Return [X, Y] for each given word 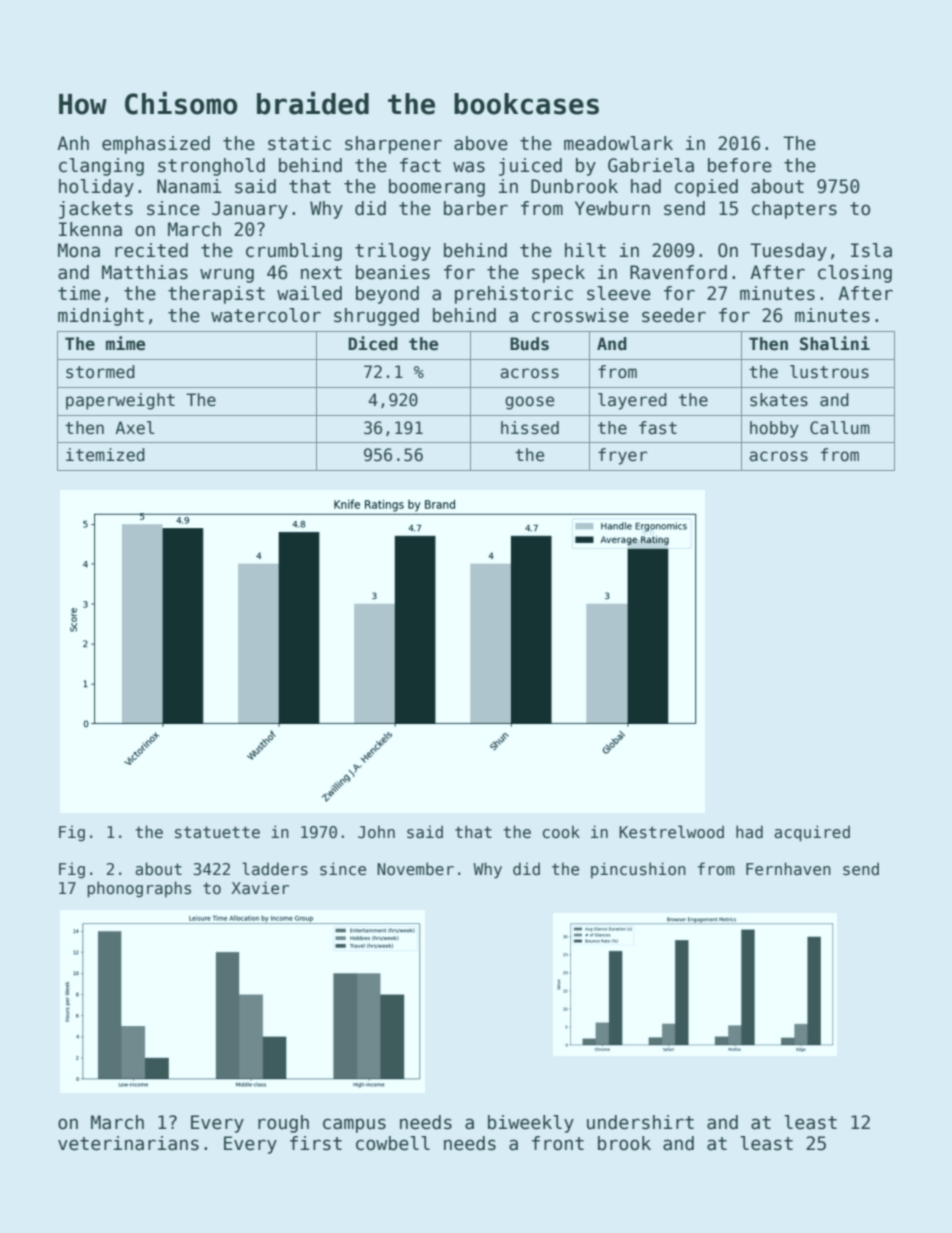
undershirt [640, 1122]
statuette [217, 832]
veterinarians [128, 1143]
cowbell [393, 1143]
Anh [73, 143]
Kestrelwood [671, 832]
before [740, 165]
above [481, 143]
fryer [622, 456]
